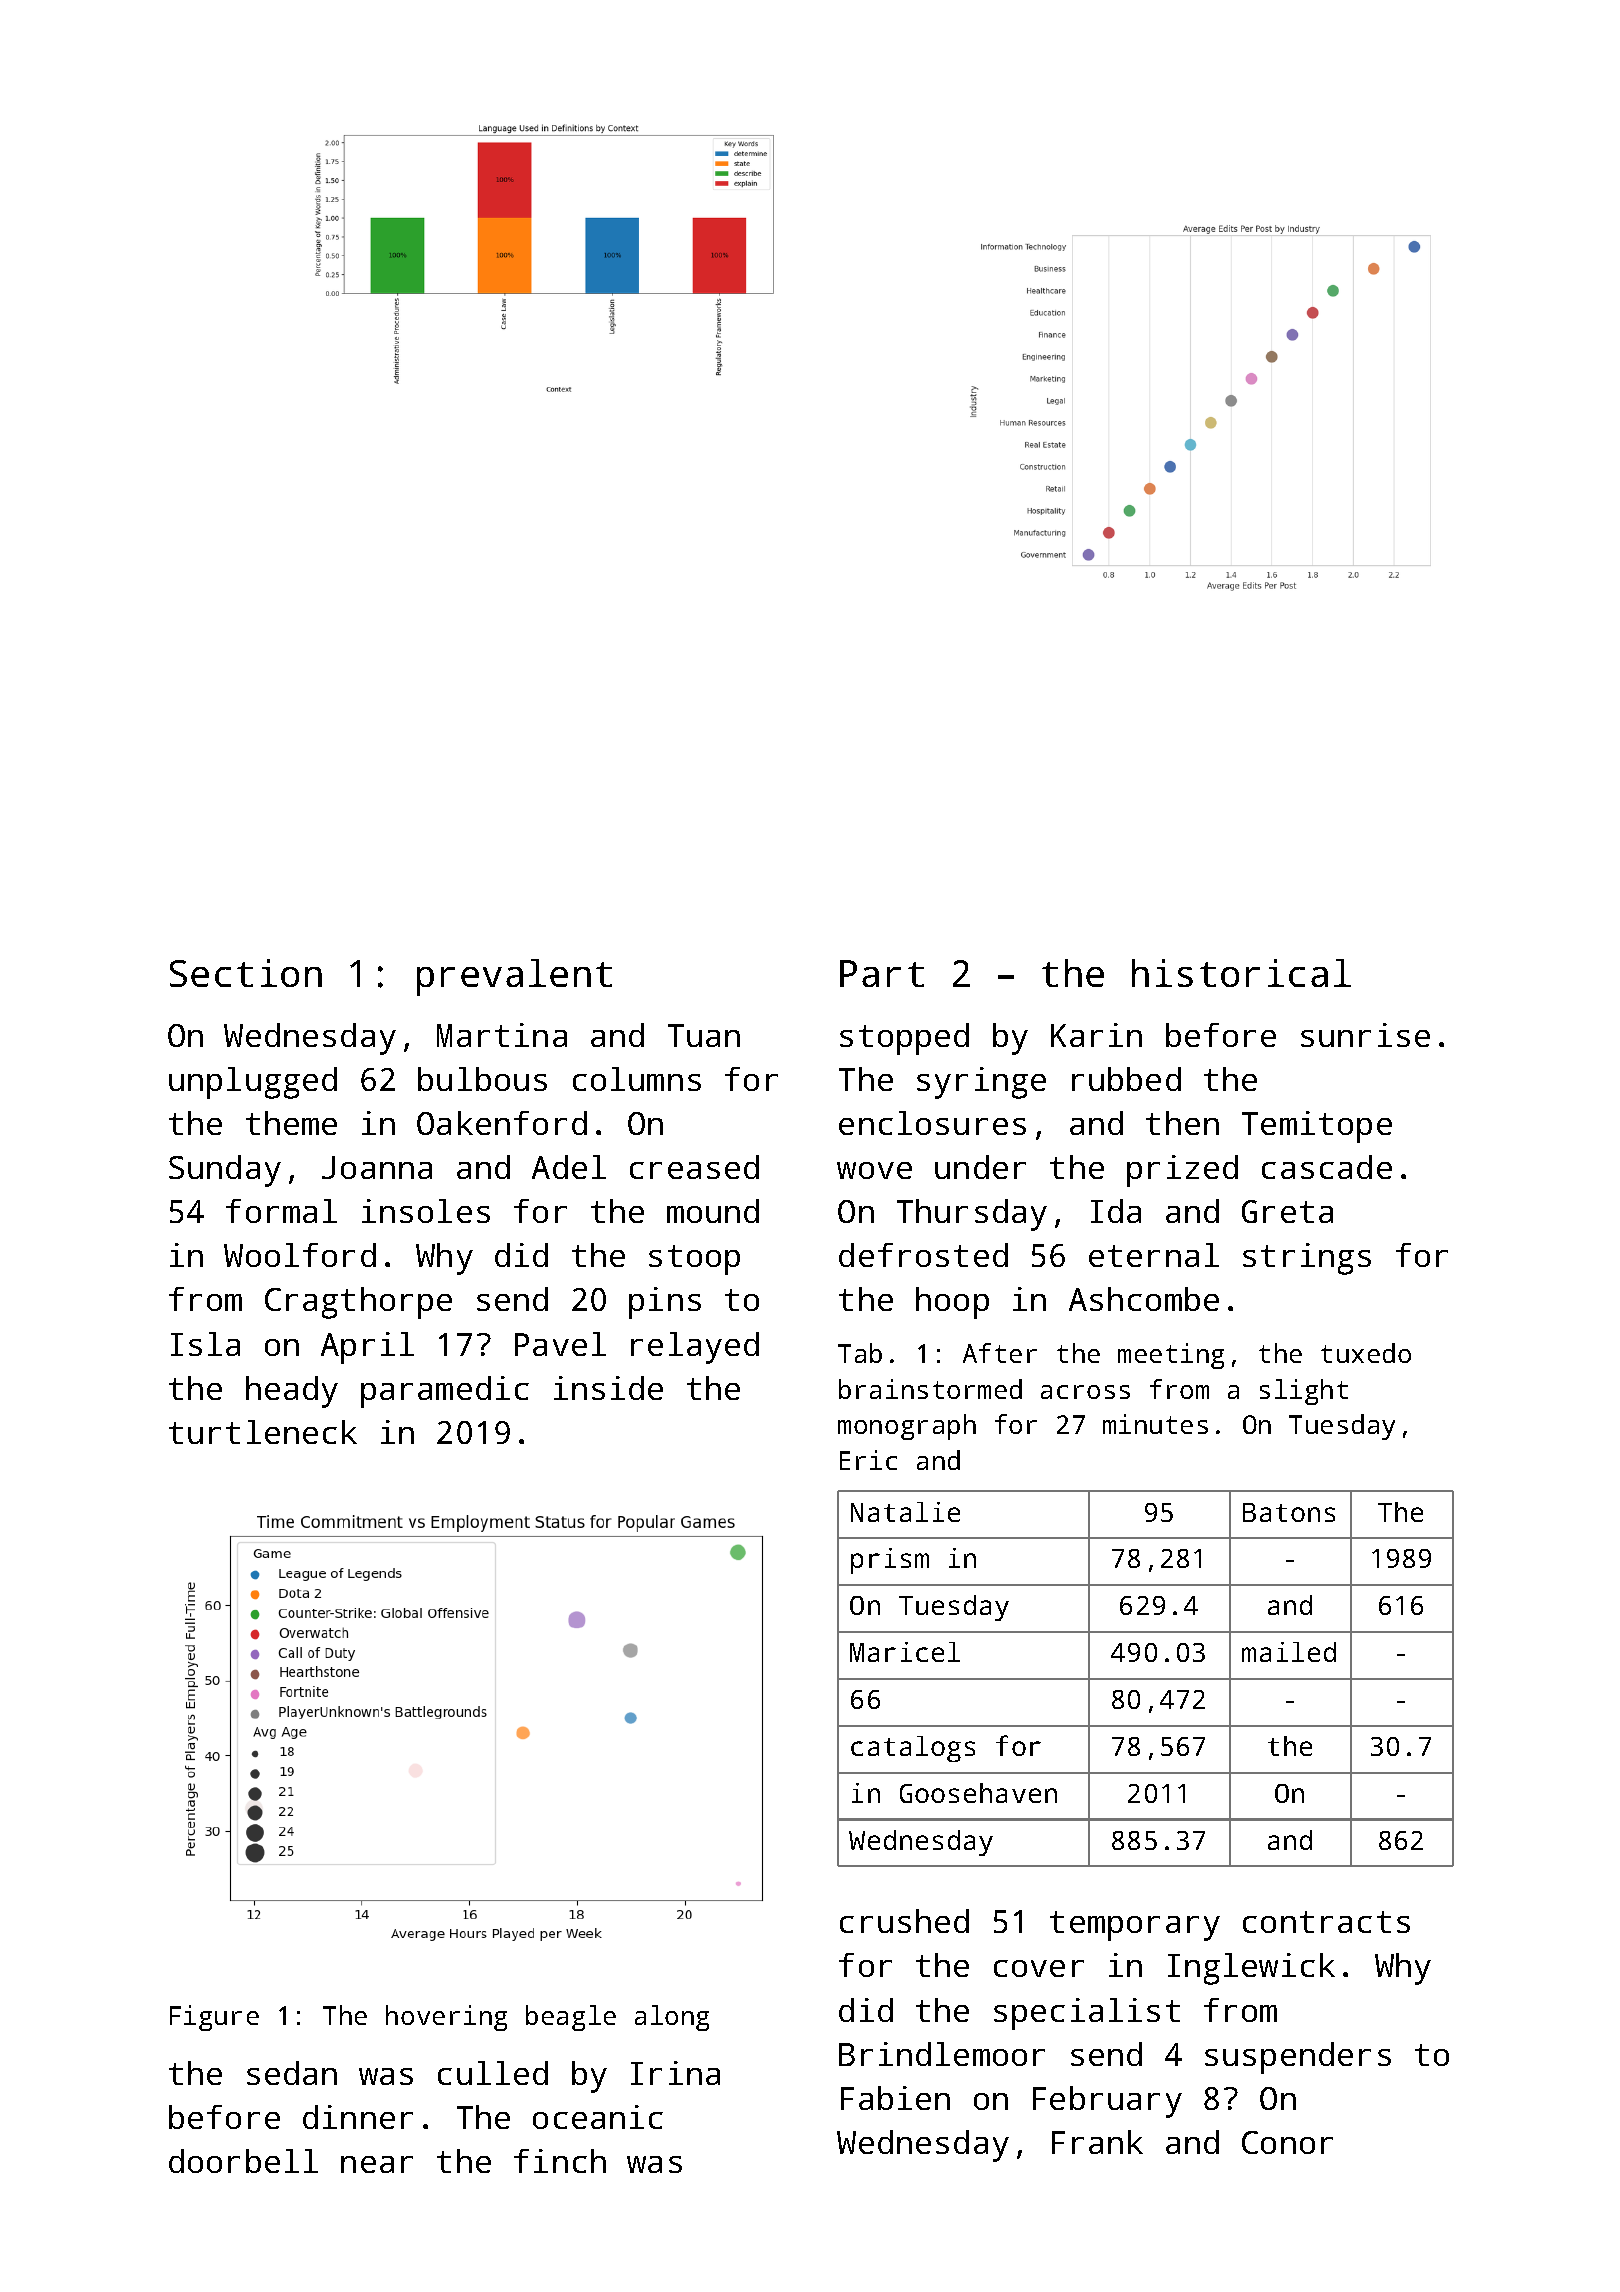 The height and width of the image is (2292, 1620). What do you see at coordinates (1182, 1123) in the image?
I see `then` at bounding box center [1182, 1123].
